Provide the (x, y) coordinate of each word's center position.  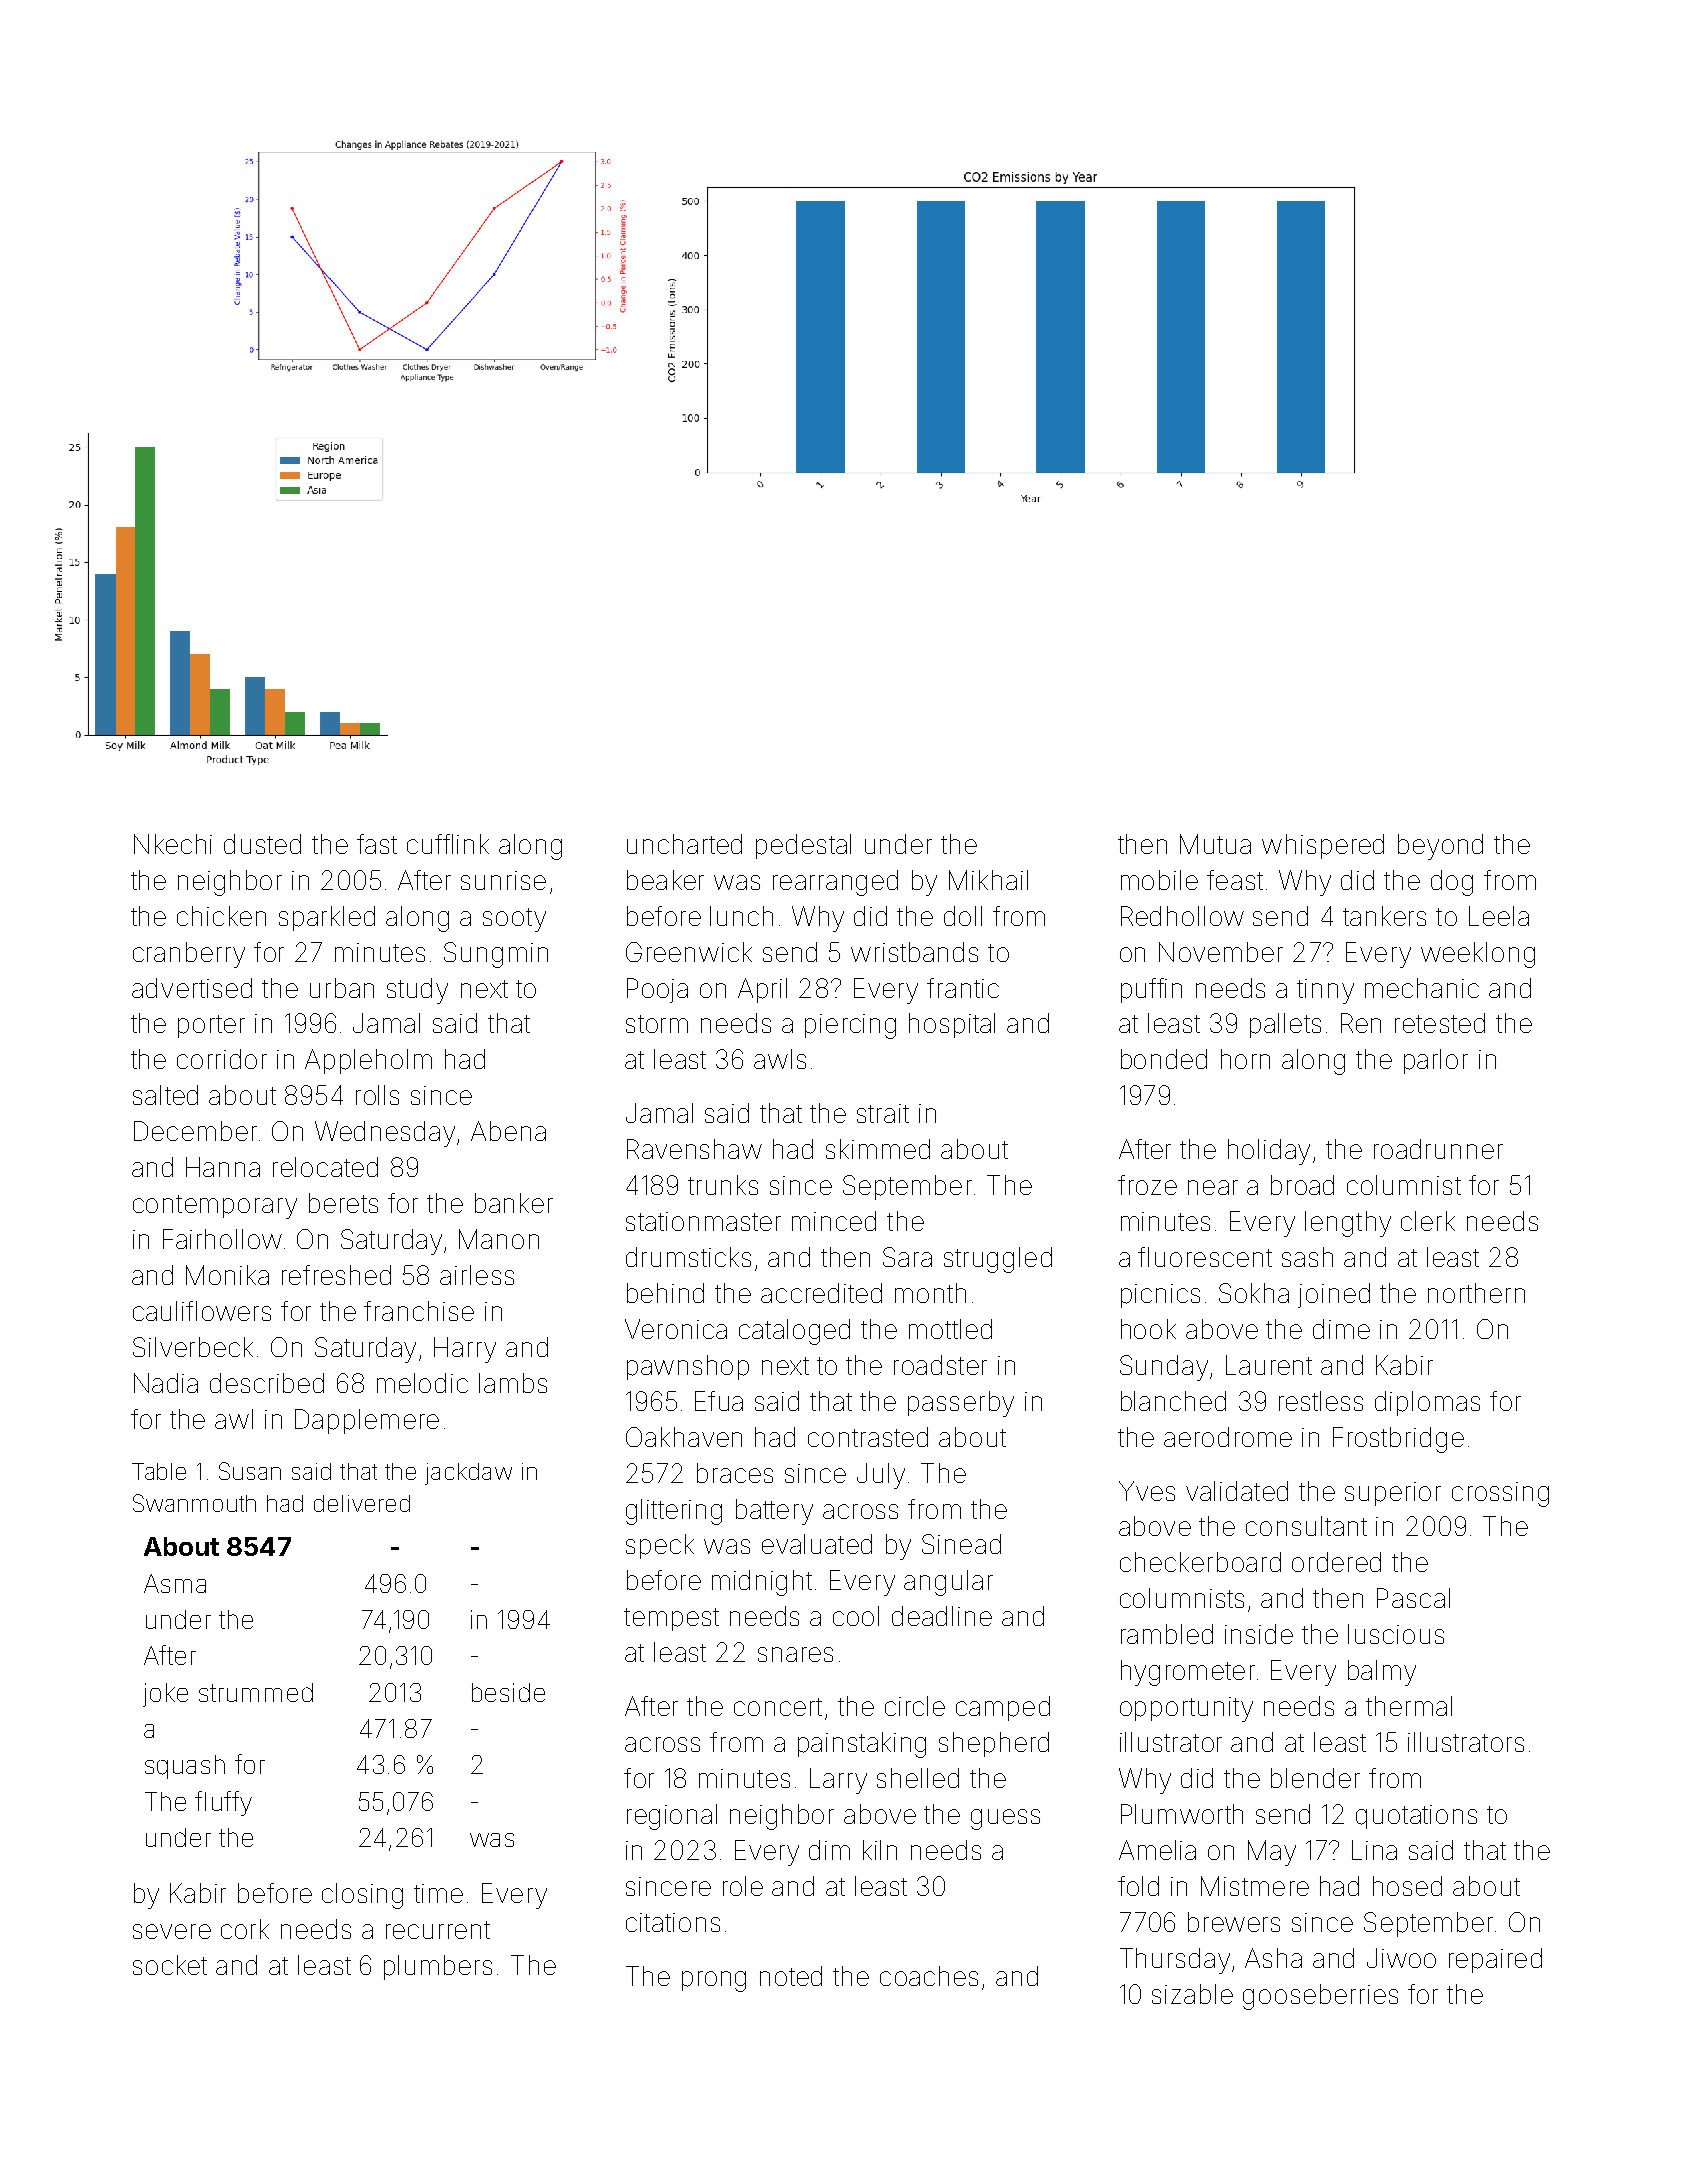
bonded (1164, 1059)
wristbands (914, 952)
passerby (961, 1404)
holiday (1269, 1152)
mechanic (1422, 988)
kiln (880, 1850)
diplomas (1427, 1403)
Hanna (223, 1167)
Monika (227, 1275)
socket (170, 1965)
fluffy (223, 1803)
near (1213, 1187)
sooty (514, 920)
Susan (250, 1471)
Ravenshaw (694, 1149)
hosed (1407, 1886)
